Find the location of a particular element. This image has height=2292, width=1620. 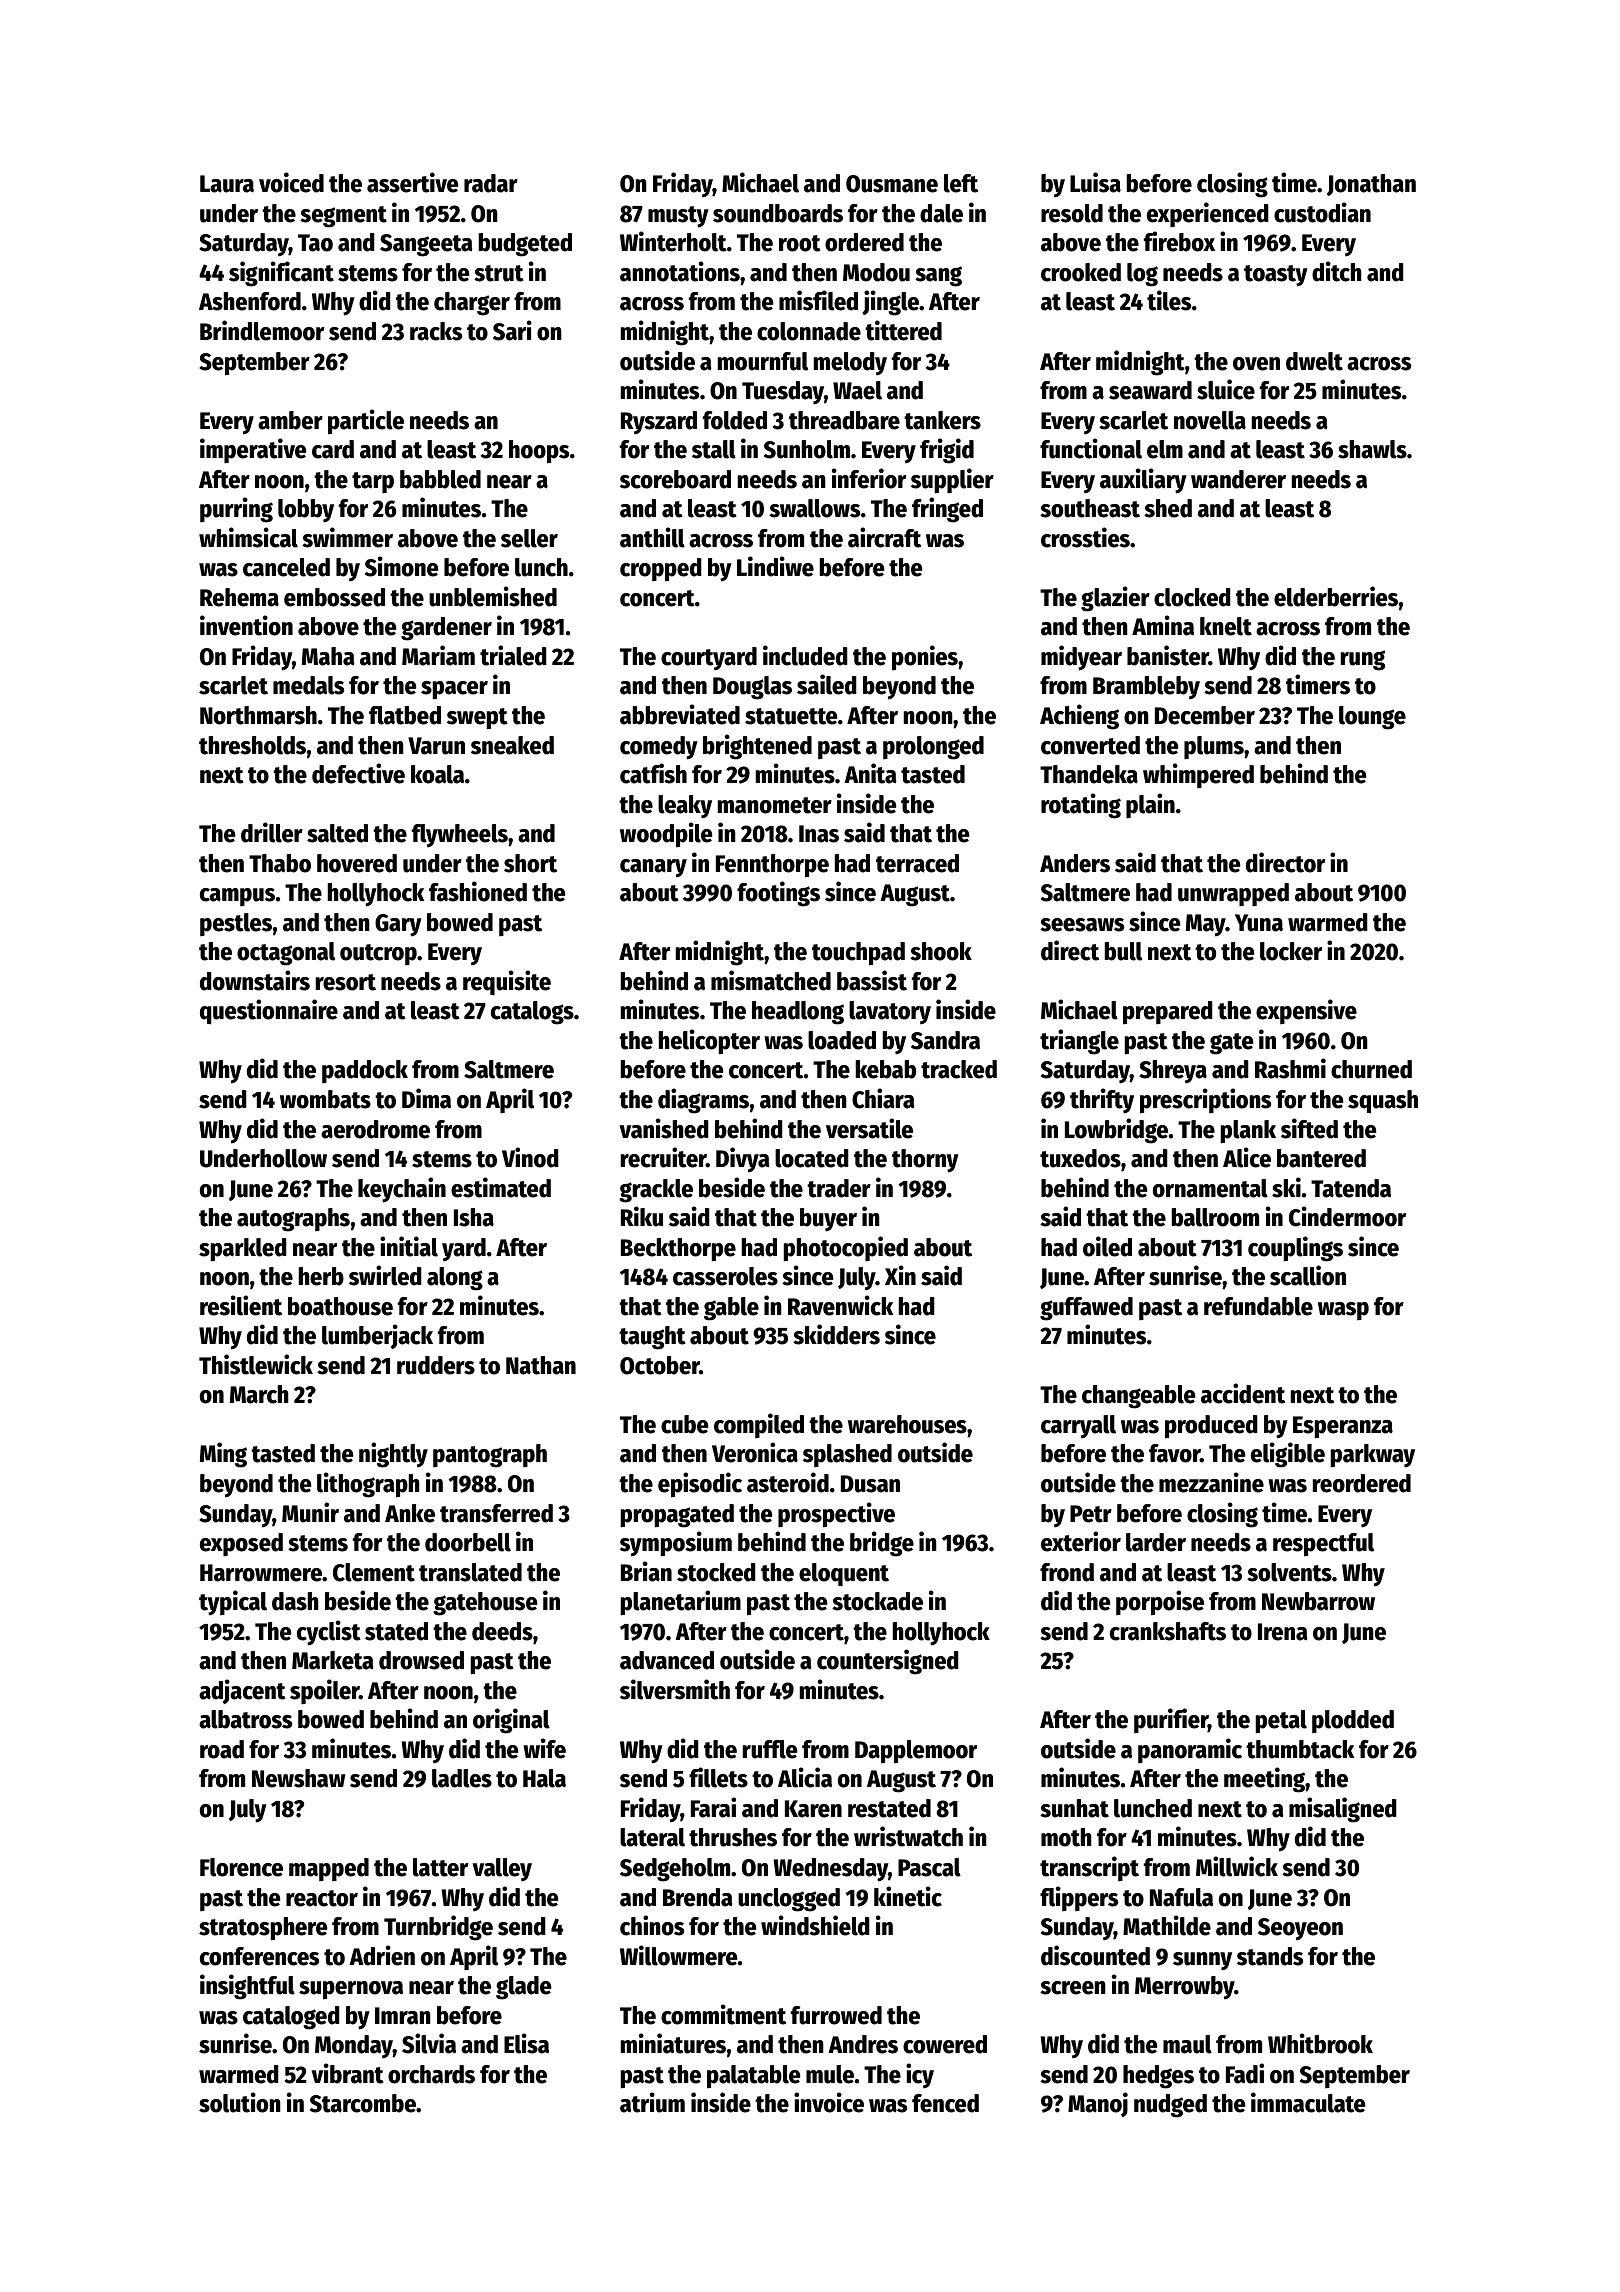

accident is located at coordinates (1243, 1393).
